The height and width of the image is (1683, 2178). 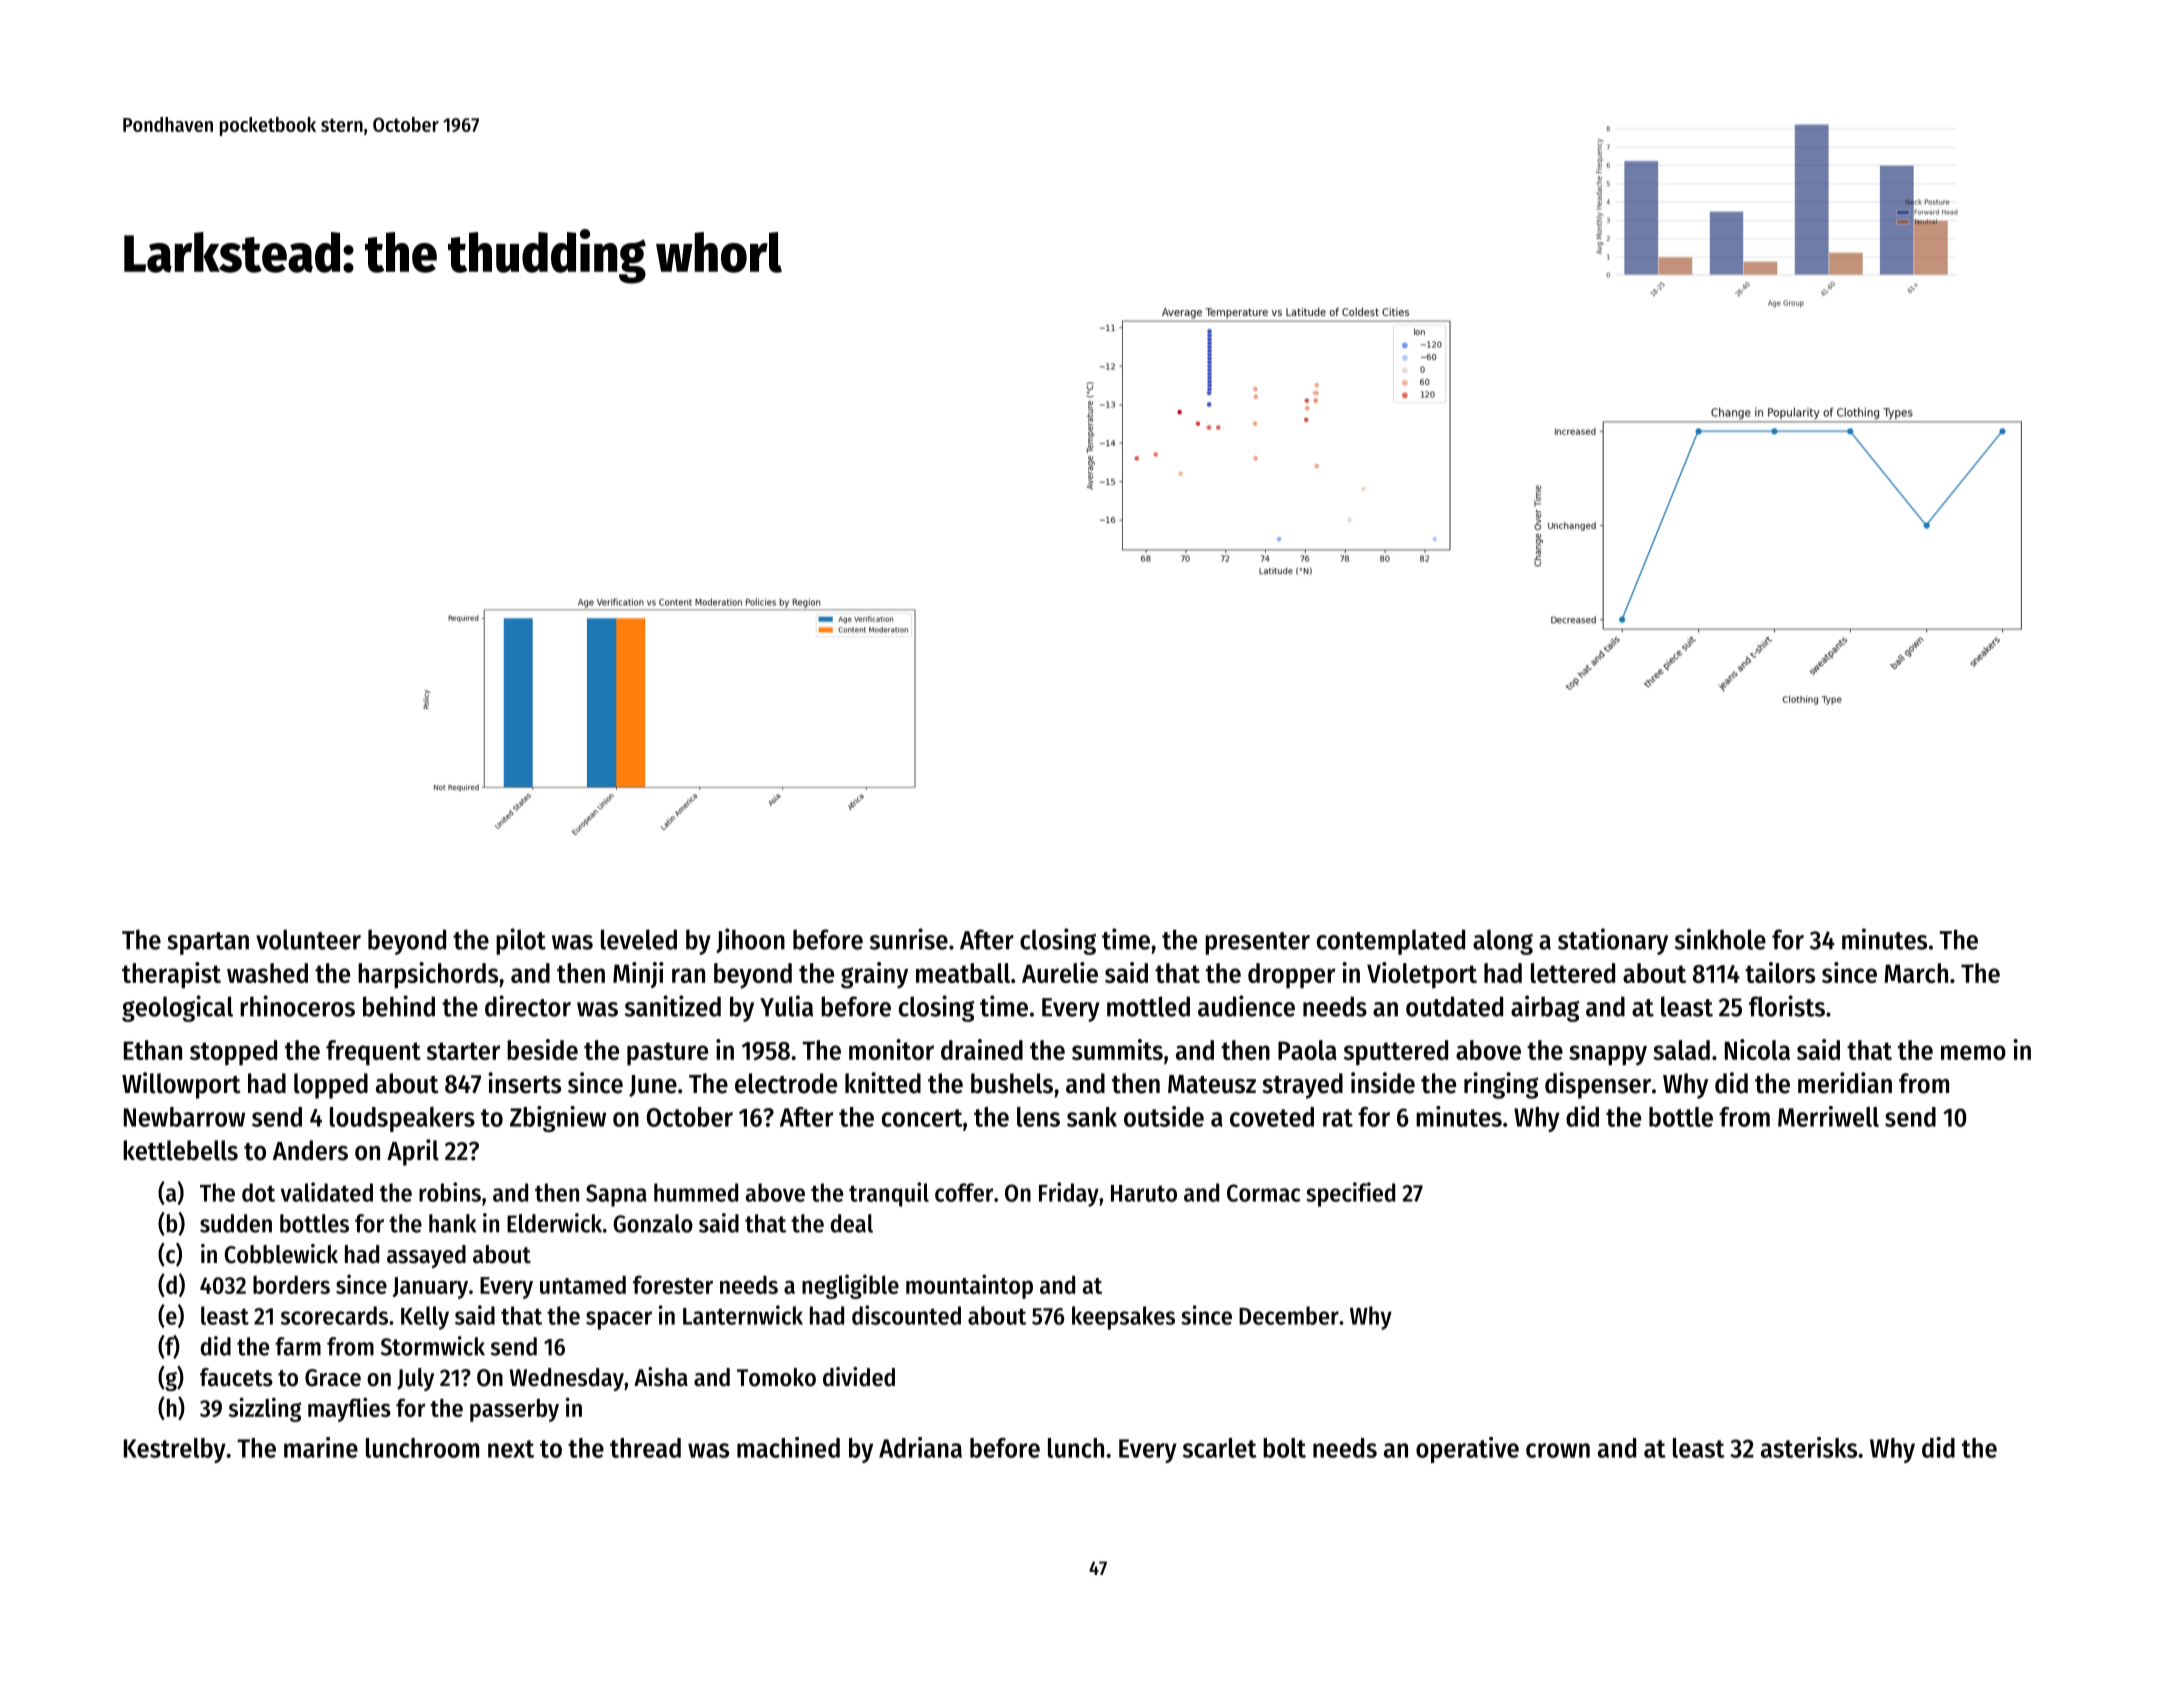 What do you see at coordinates (1809, 1447) in the image?
I see `asterisks` at bounding box center [1809, 1447].
